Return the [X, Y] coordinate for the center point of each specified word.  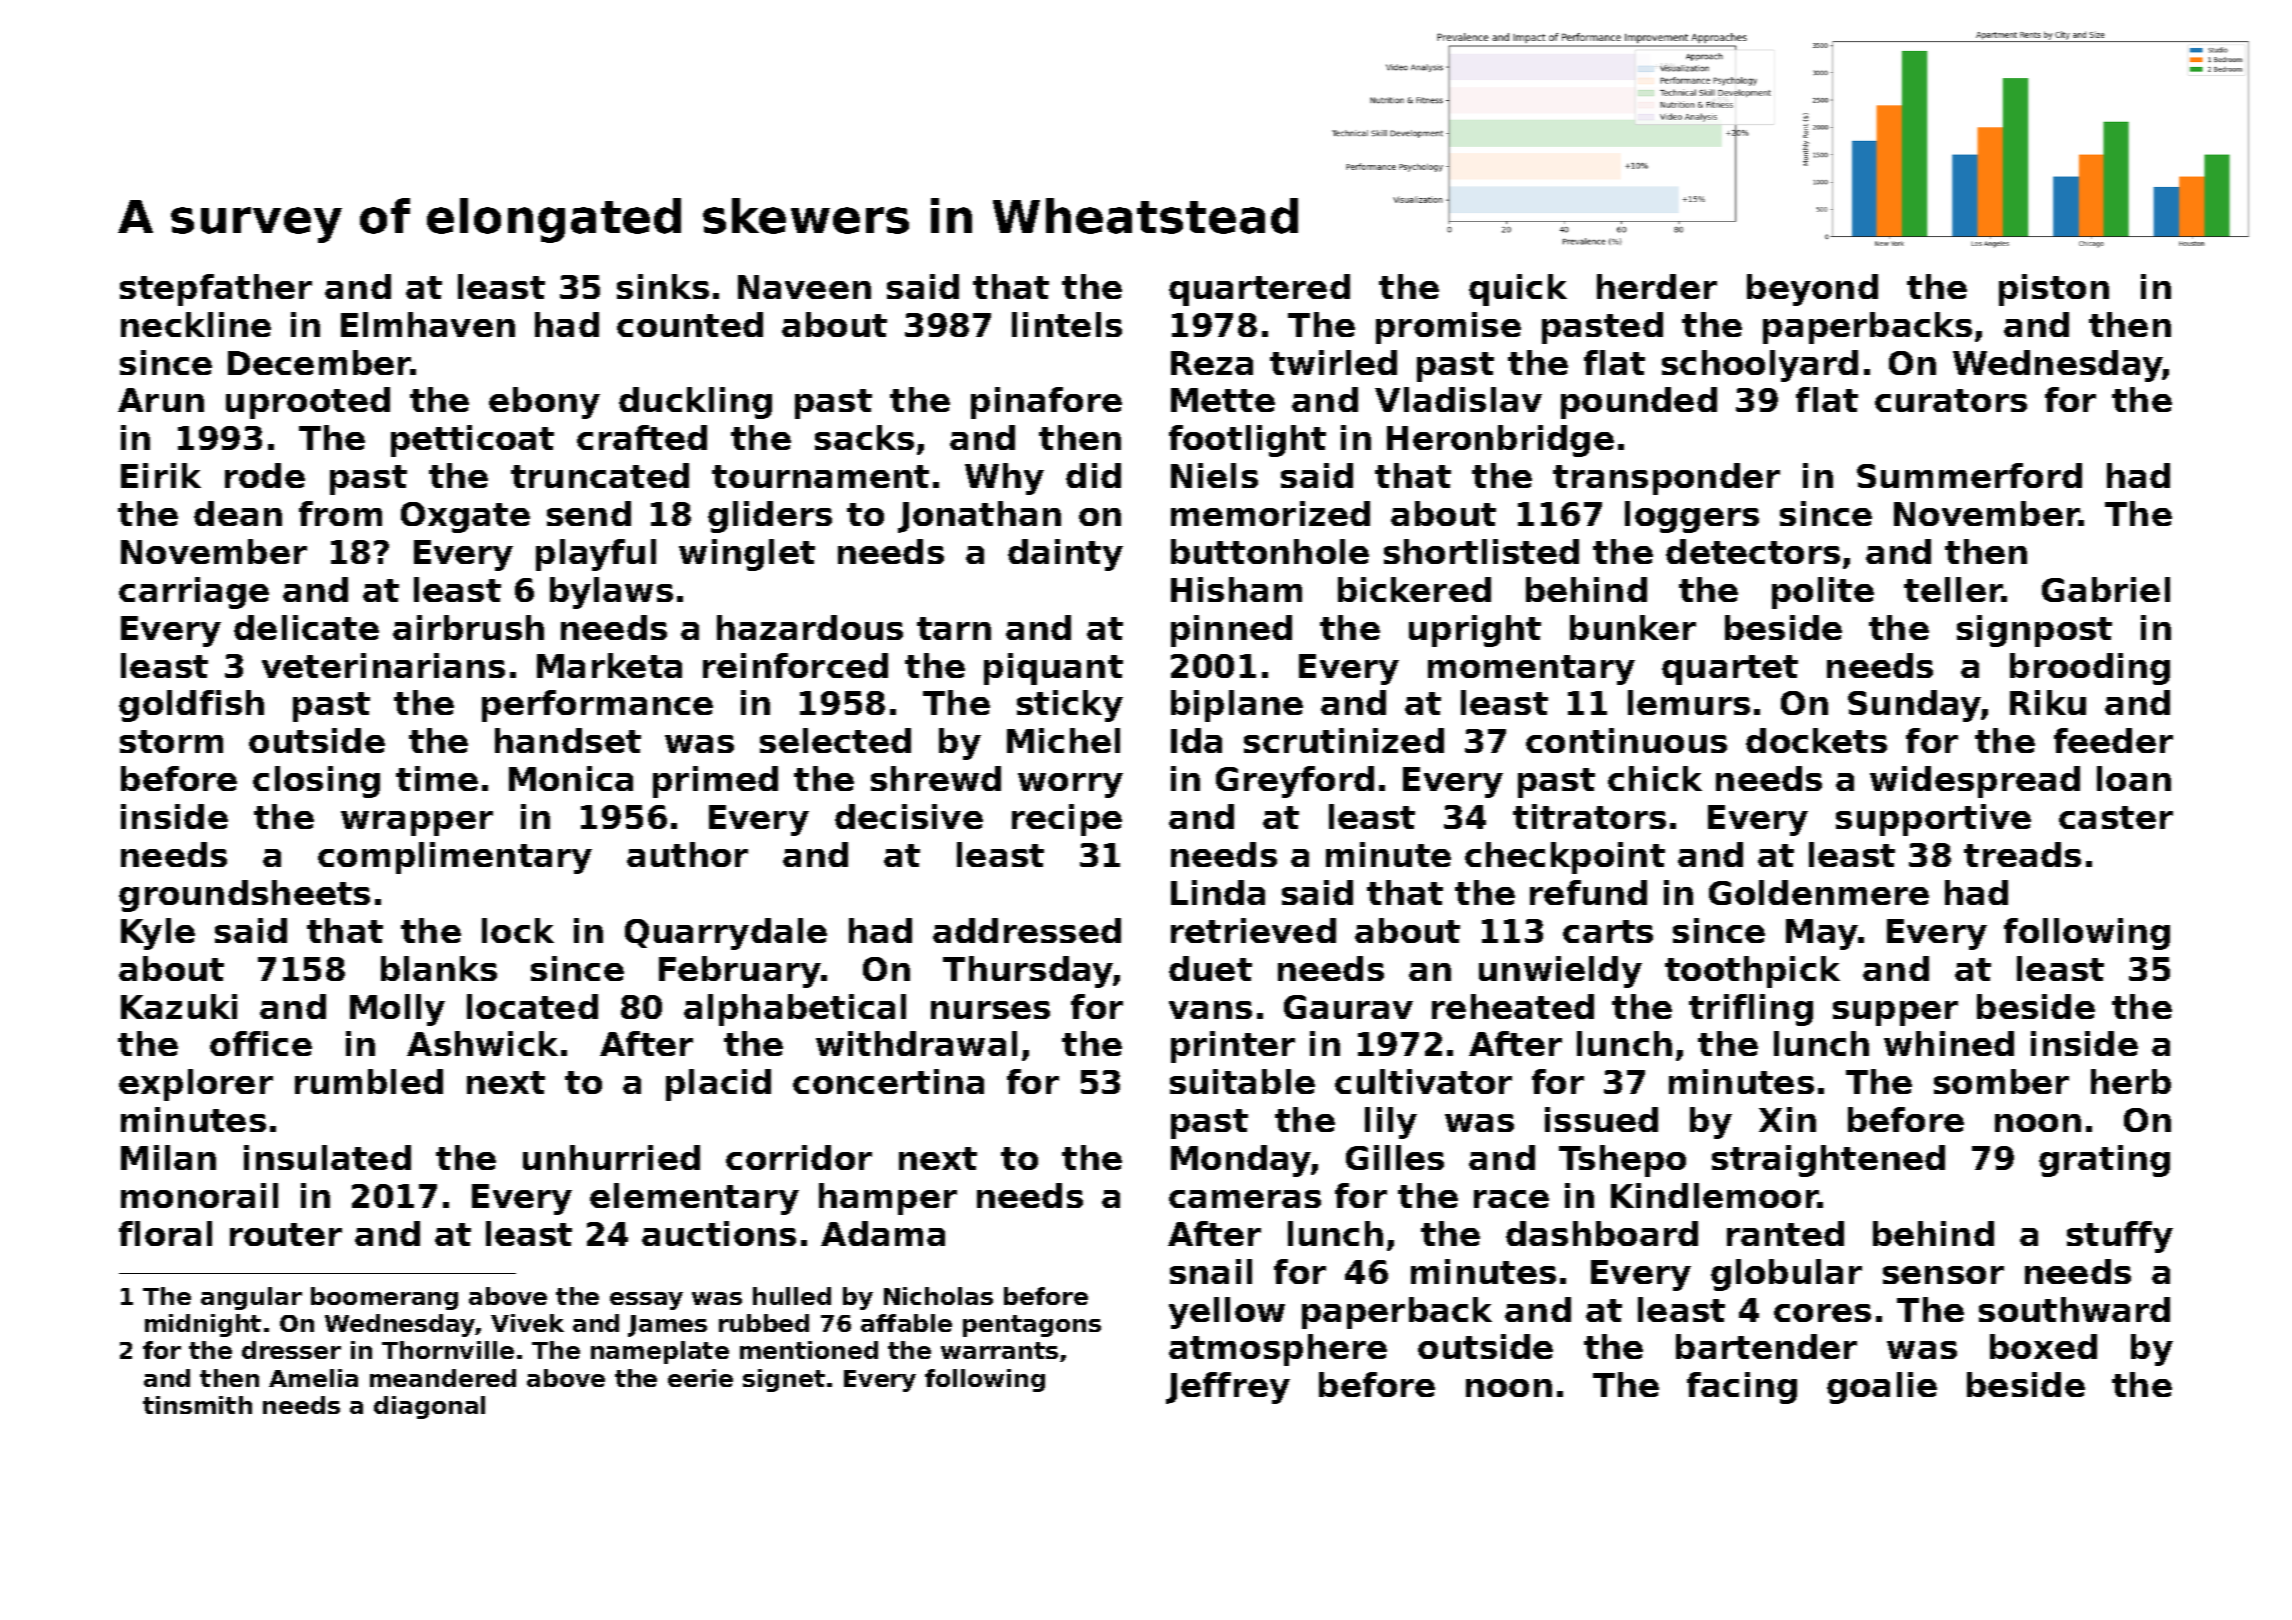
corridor [799, 1157]
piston [2054, 290]
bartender [1766, 1346]
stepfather [216, 290]
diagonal [429, 1407]
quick [1518, 290]
